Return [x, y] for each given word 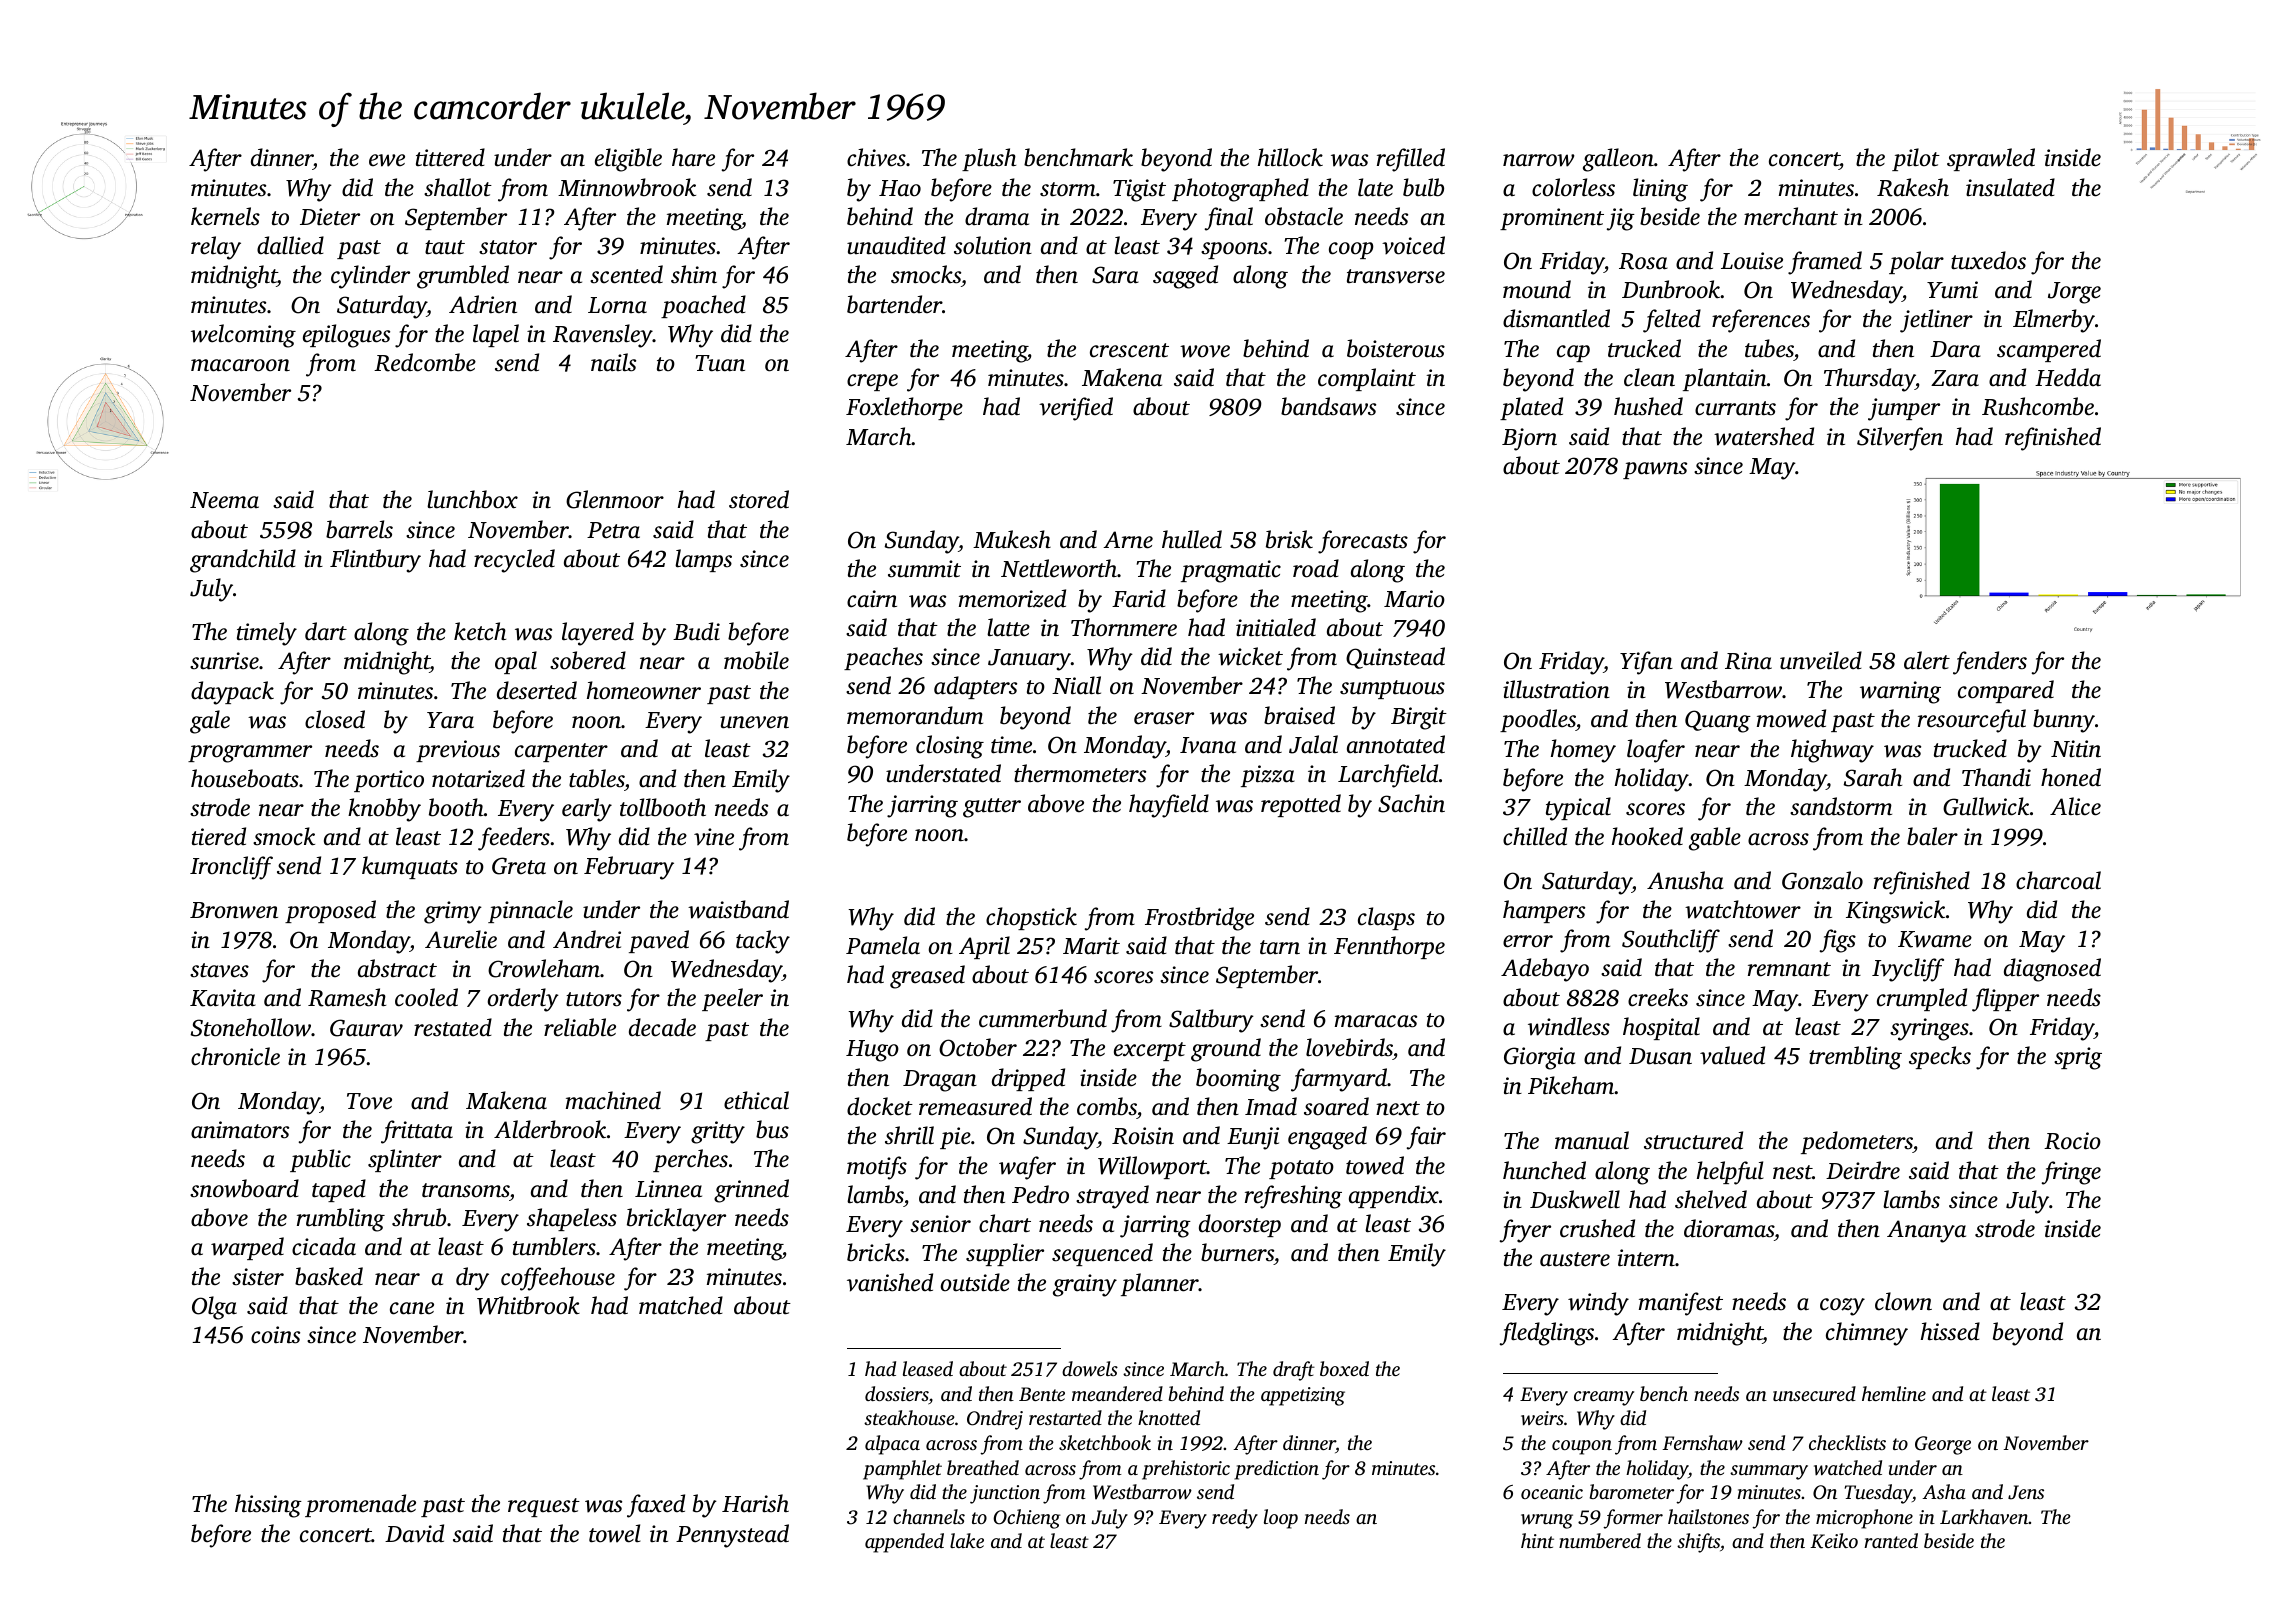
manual [1592, 1140]
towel [614, 1533]
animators [240, 1130]
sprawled [1991, 159]
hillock [1290, 157]
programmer [250, 754]
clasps [1386, 918]
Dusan [1660, 1056]
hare [693, 157]
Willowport [1152, 1167]
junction [1005, 1494]
